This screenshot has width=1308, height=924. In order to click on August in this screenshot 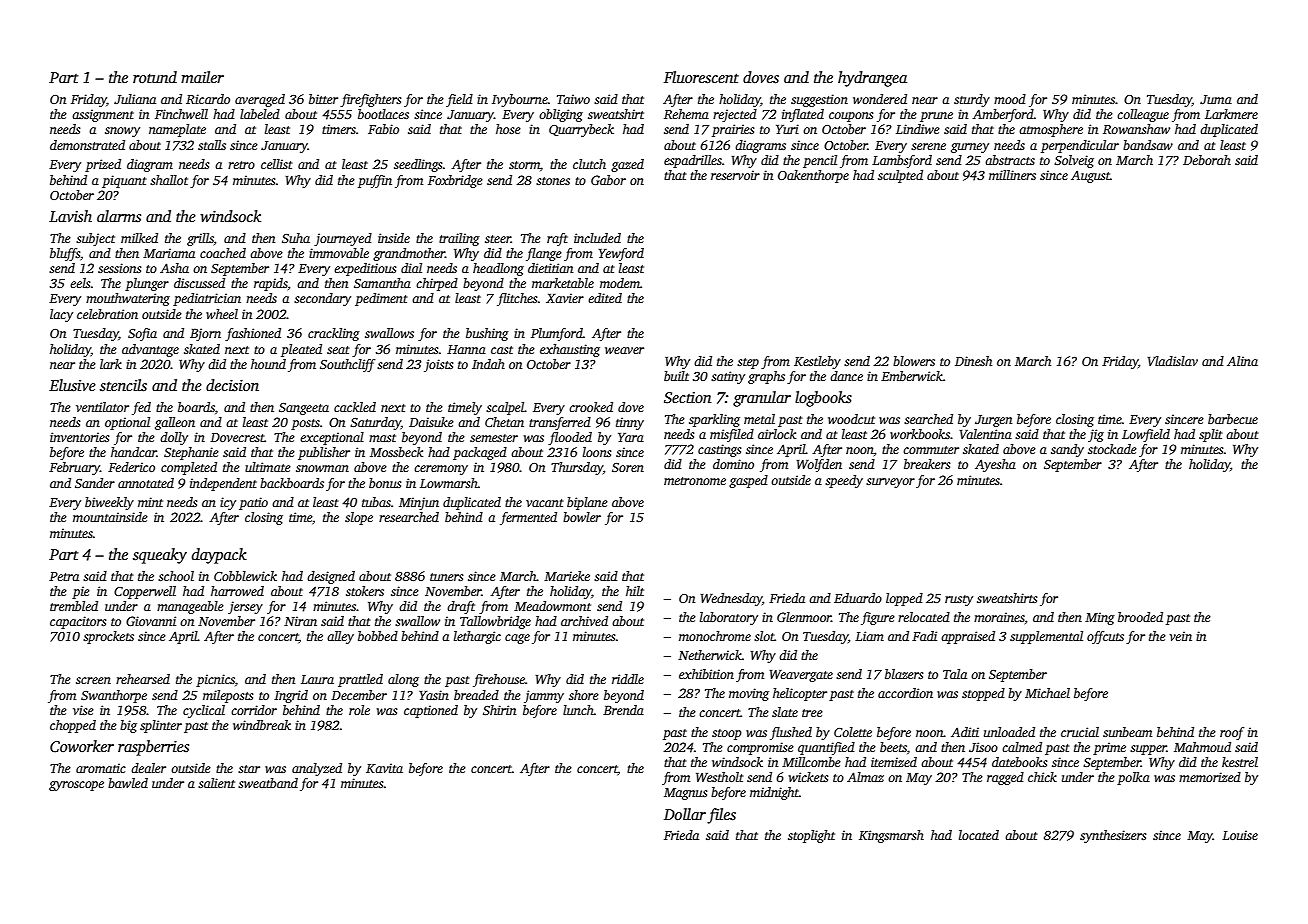, I will do `click(1090, 176)`.
